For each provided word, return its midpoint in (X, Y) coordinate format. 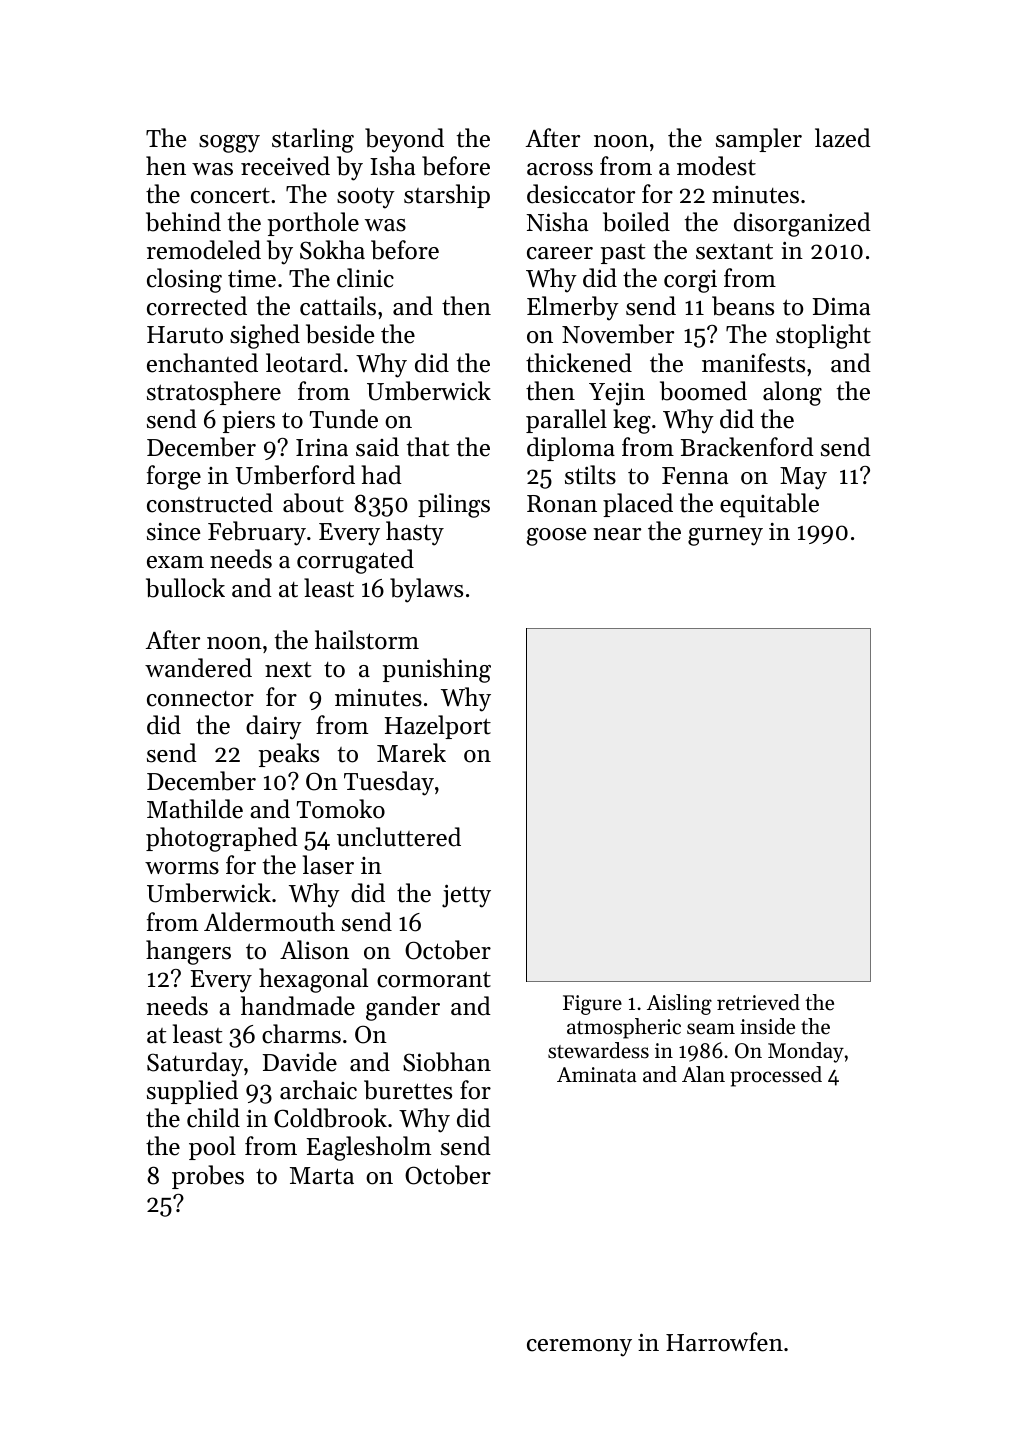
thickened (579, 363)
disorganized (802, 224)
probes (208, 1177)
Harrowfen (724, 1342)
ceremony (579, 1348)
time (252, 279)
